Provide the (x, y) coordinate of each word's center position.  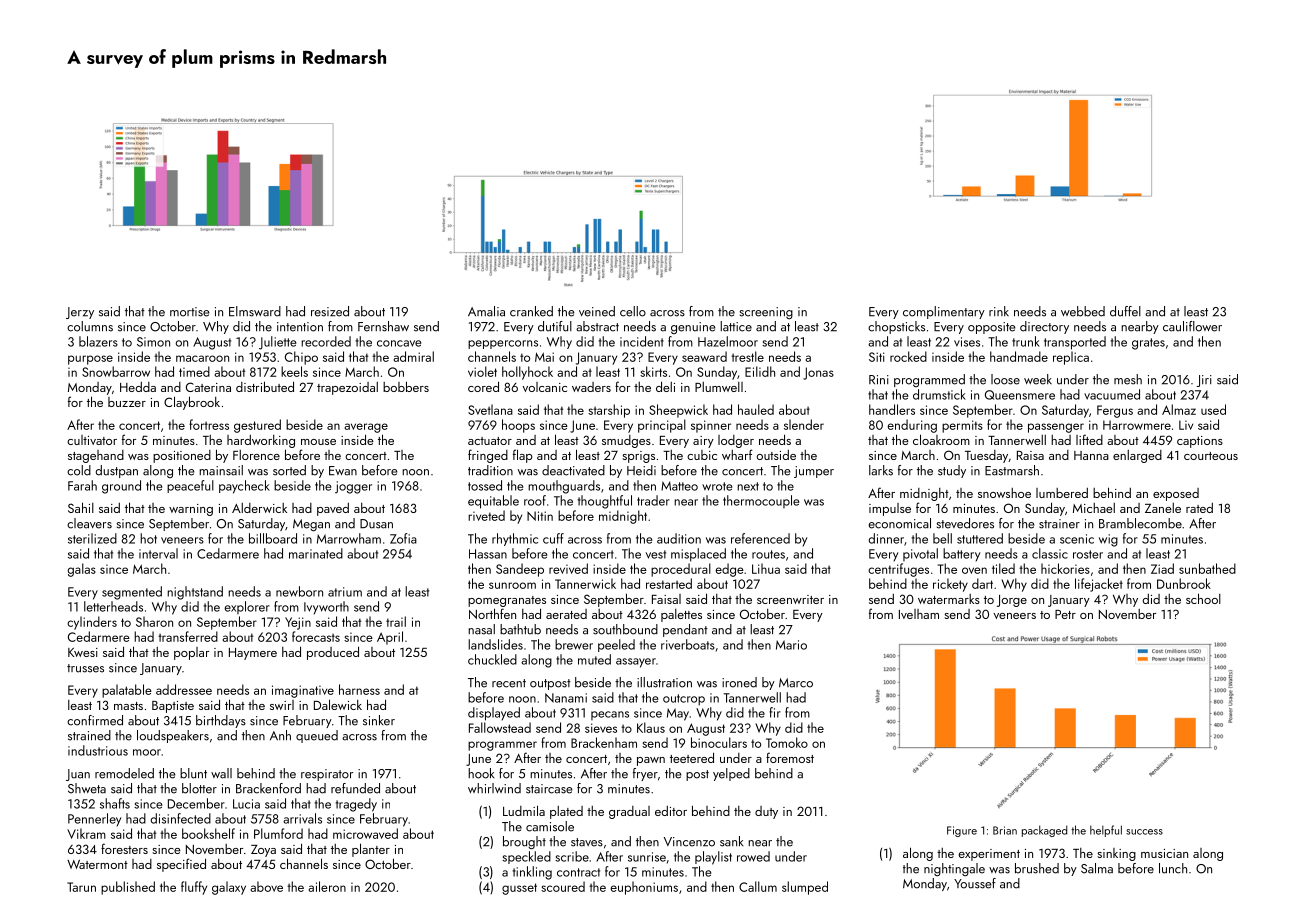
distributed (265, 386)
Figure (962, 831)
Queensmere (1020, 395)
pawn (651, 761)
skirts (653, 371)
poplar (191, 653)
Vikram (86, 833)
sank (731, 841)
